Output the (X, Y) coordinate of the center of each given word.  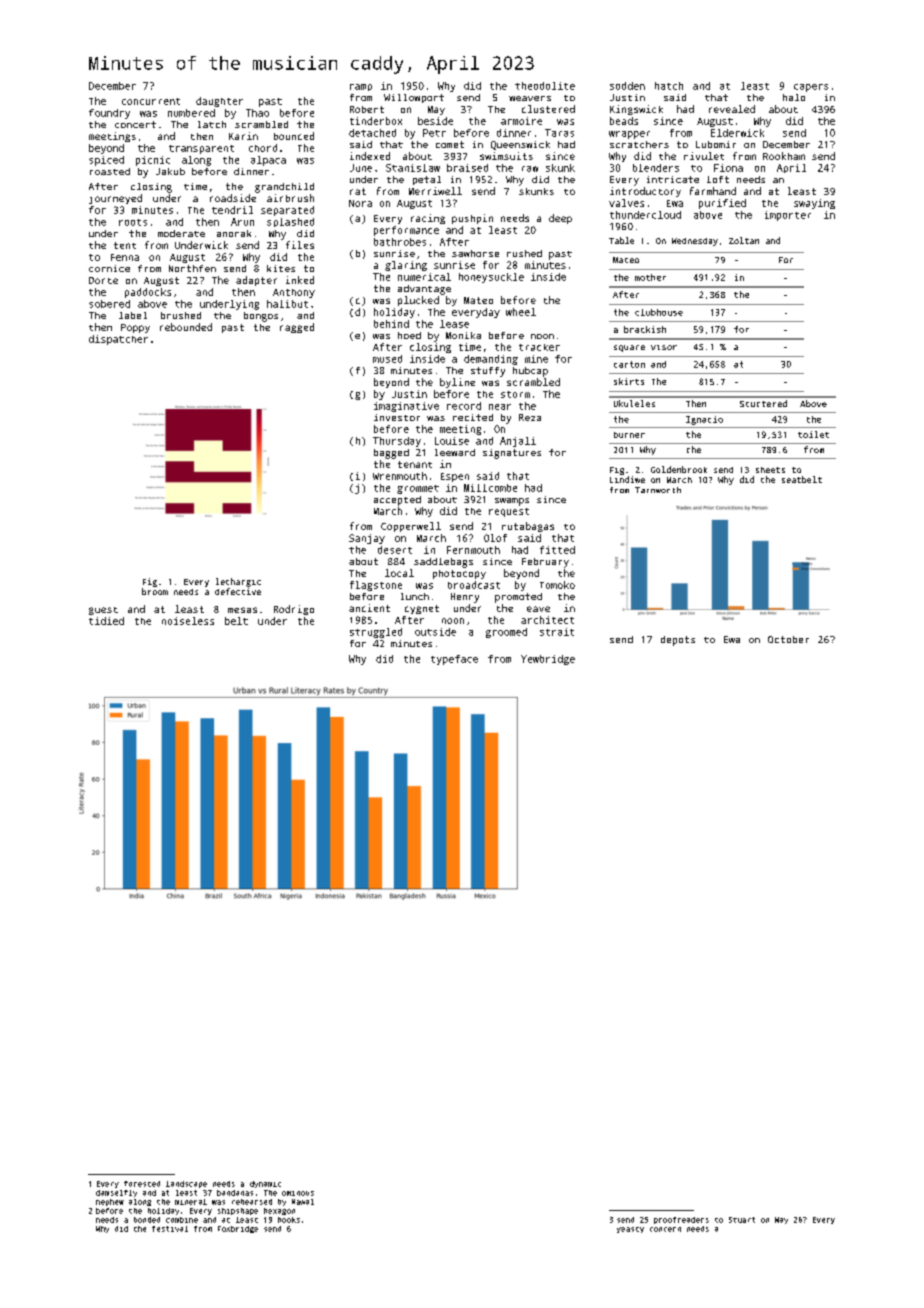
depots (678, 641)
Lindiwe (627, 479)
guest (103, 611)
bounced (294, 136)
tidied (106, 621)
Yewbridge (548, 660)
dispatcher (118, 340)
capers (811, 88)
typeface (454, 660)
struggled (376, 633)
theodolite (545, 86)
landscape (186, 1184)
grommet (418, 489)
